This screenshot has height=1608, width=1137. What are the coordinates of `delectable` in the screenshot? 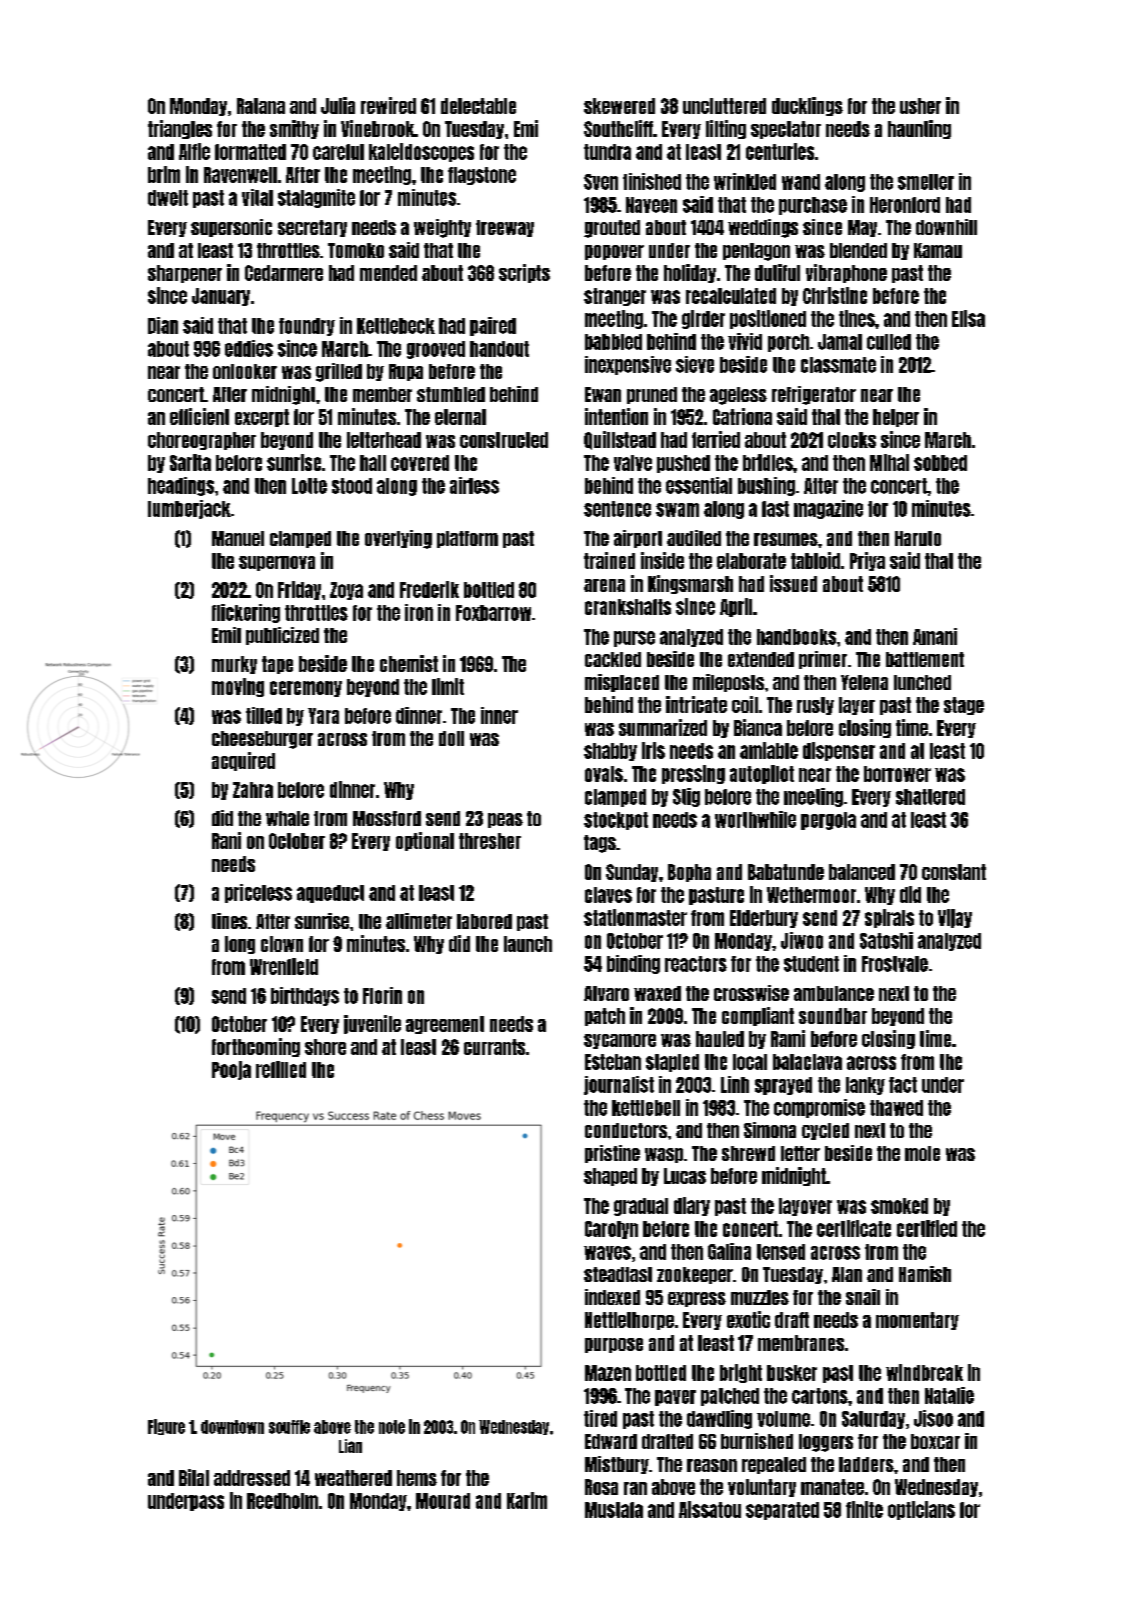 It's located at (478, 106).
